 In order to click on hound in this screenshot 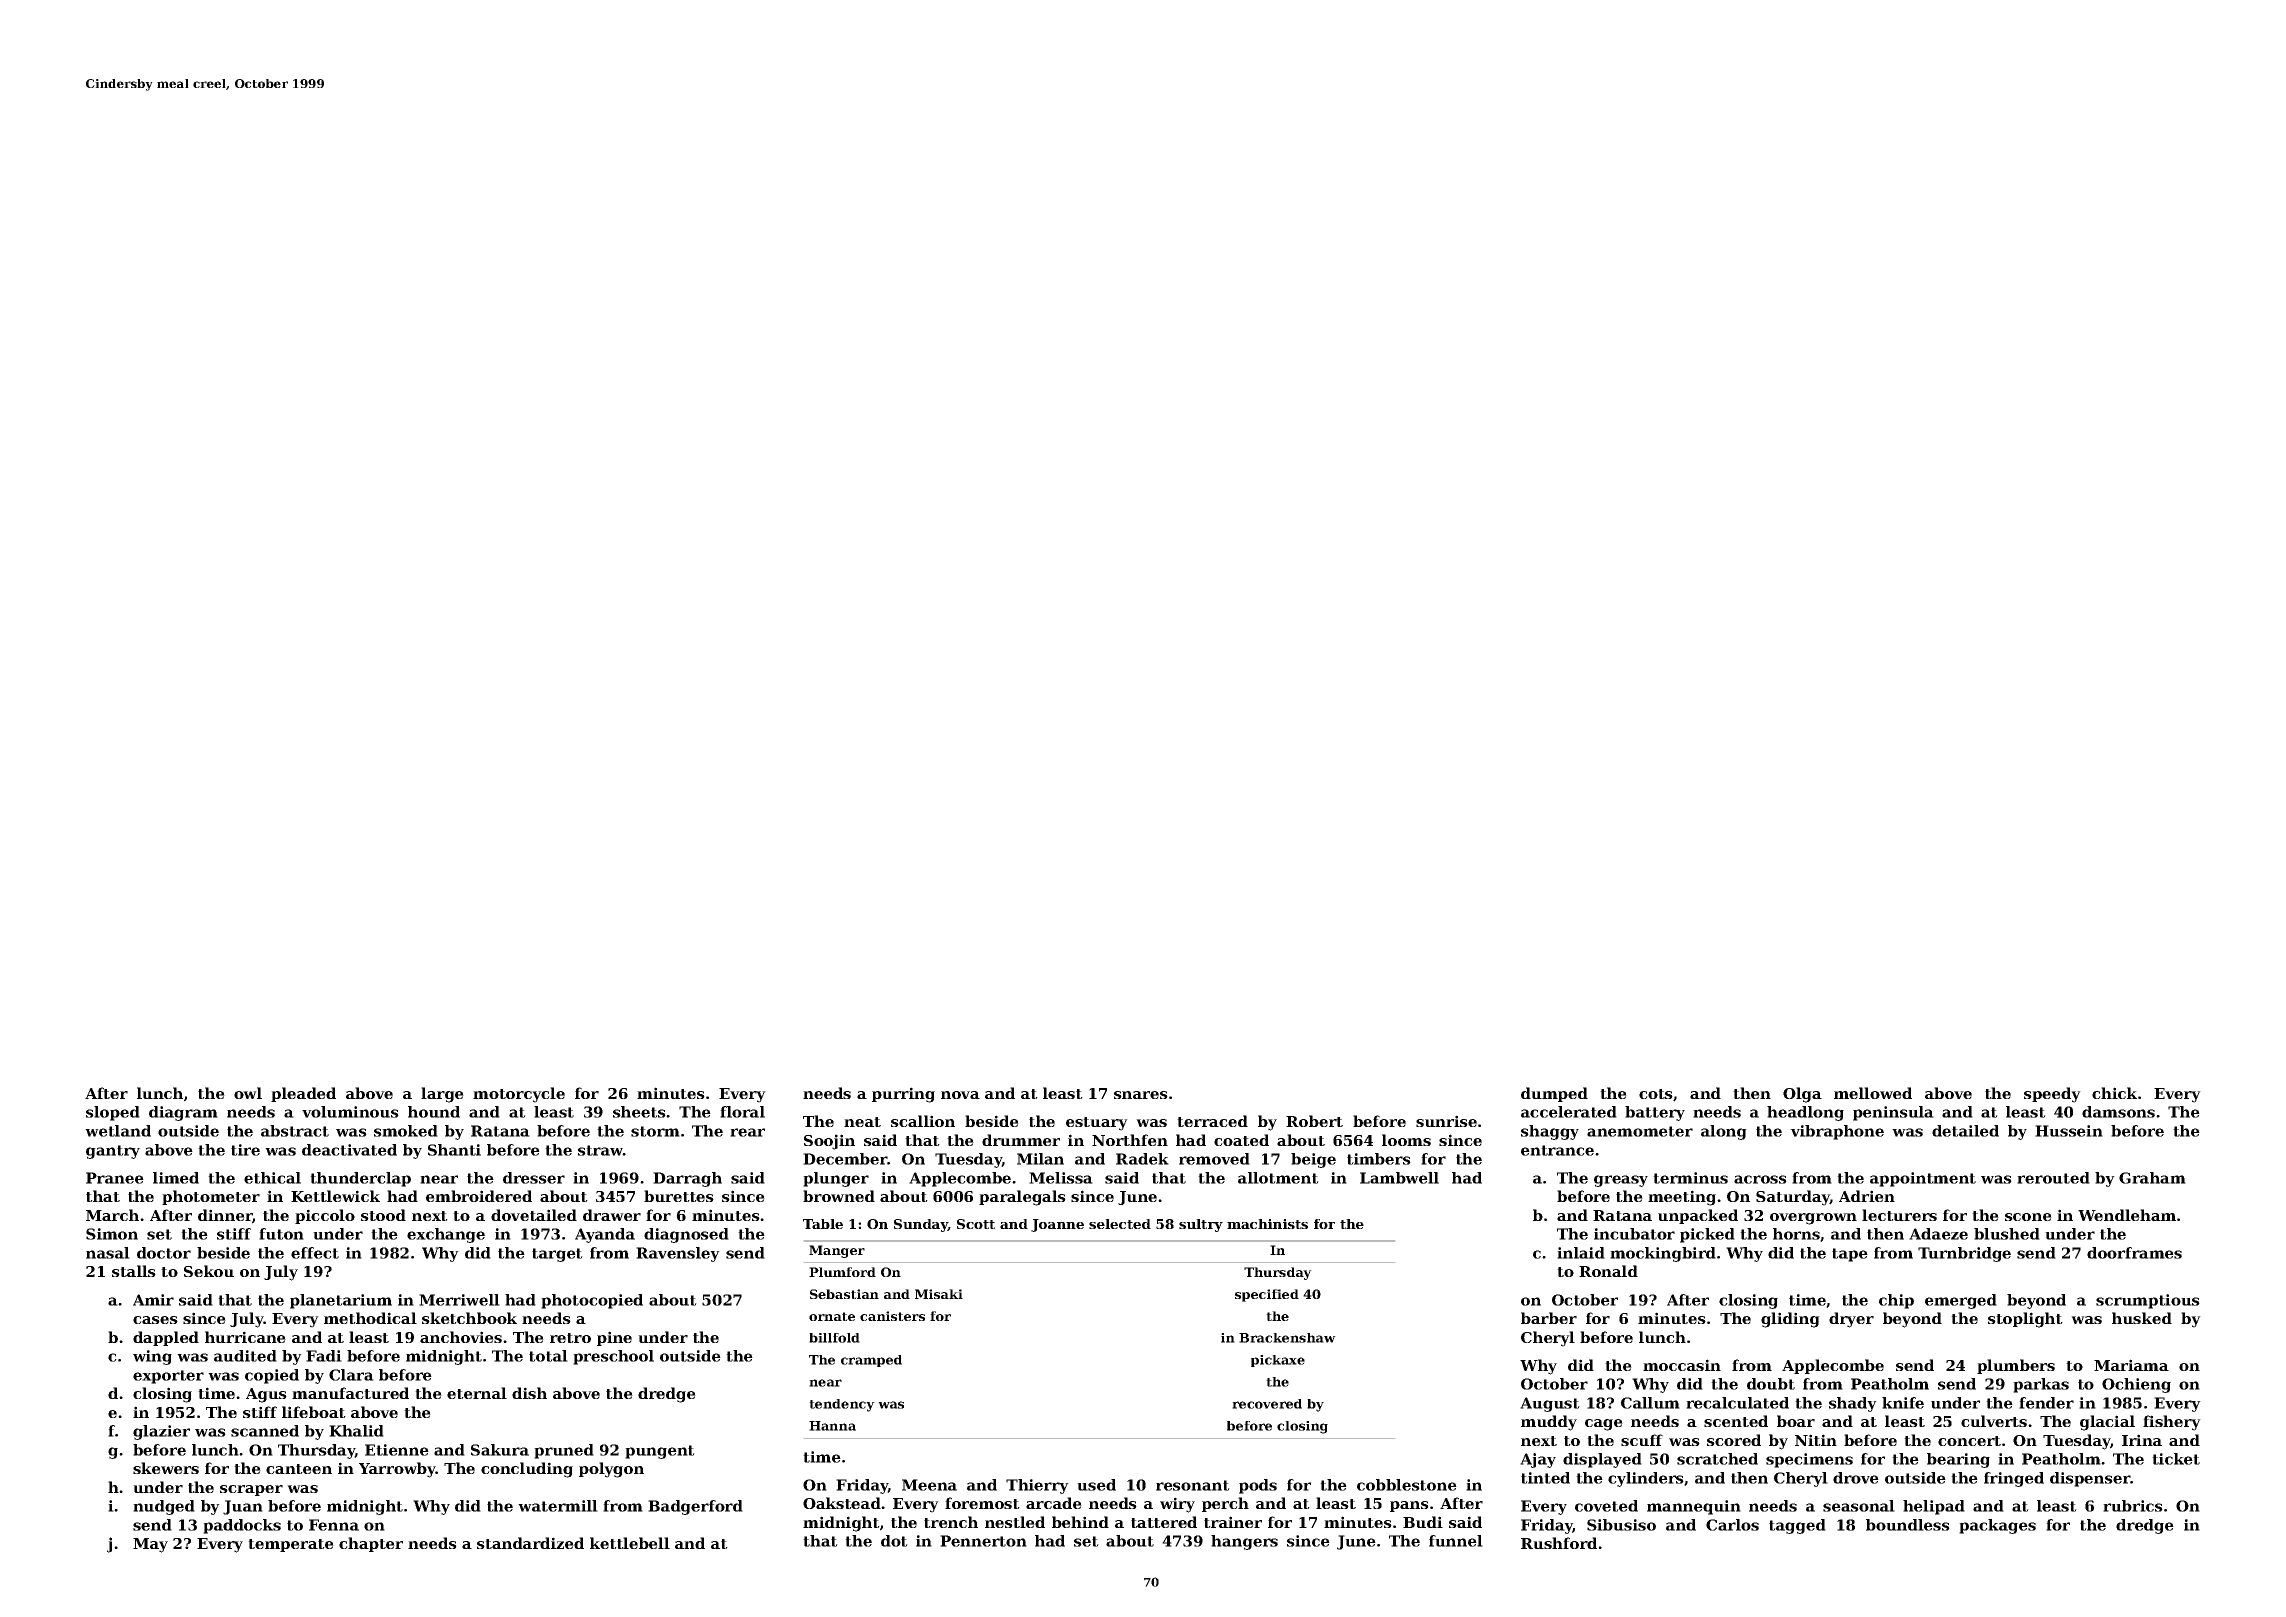, I will do `click(434, 1112)`.
